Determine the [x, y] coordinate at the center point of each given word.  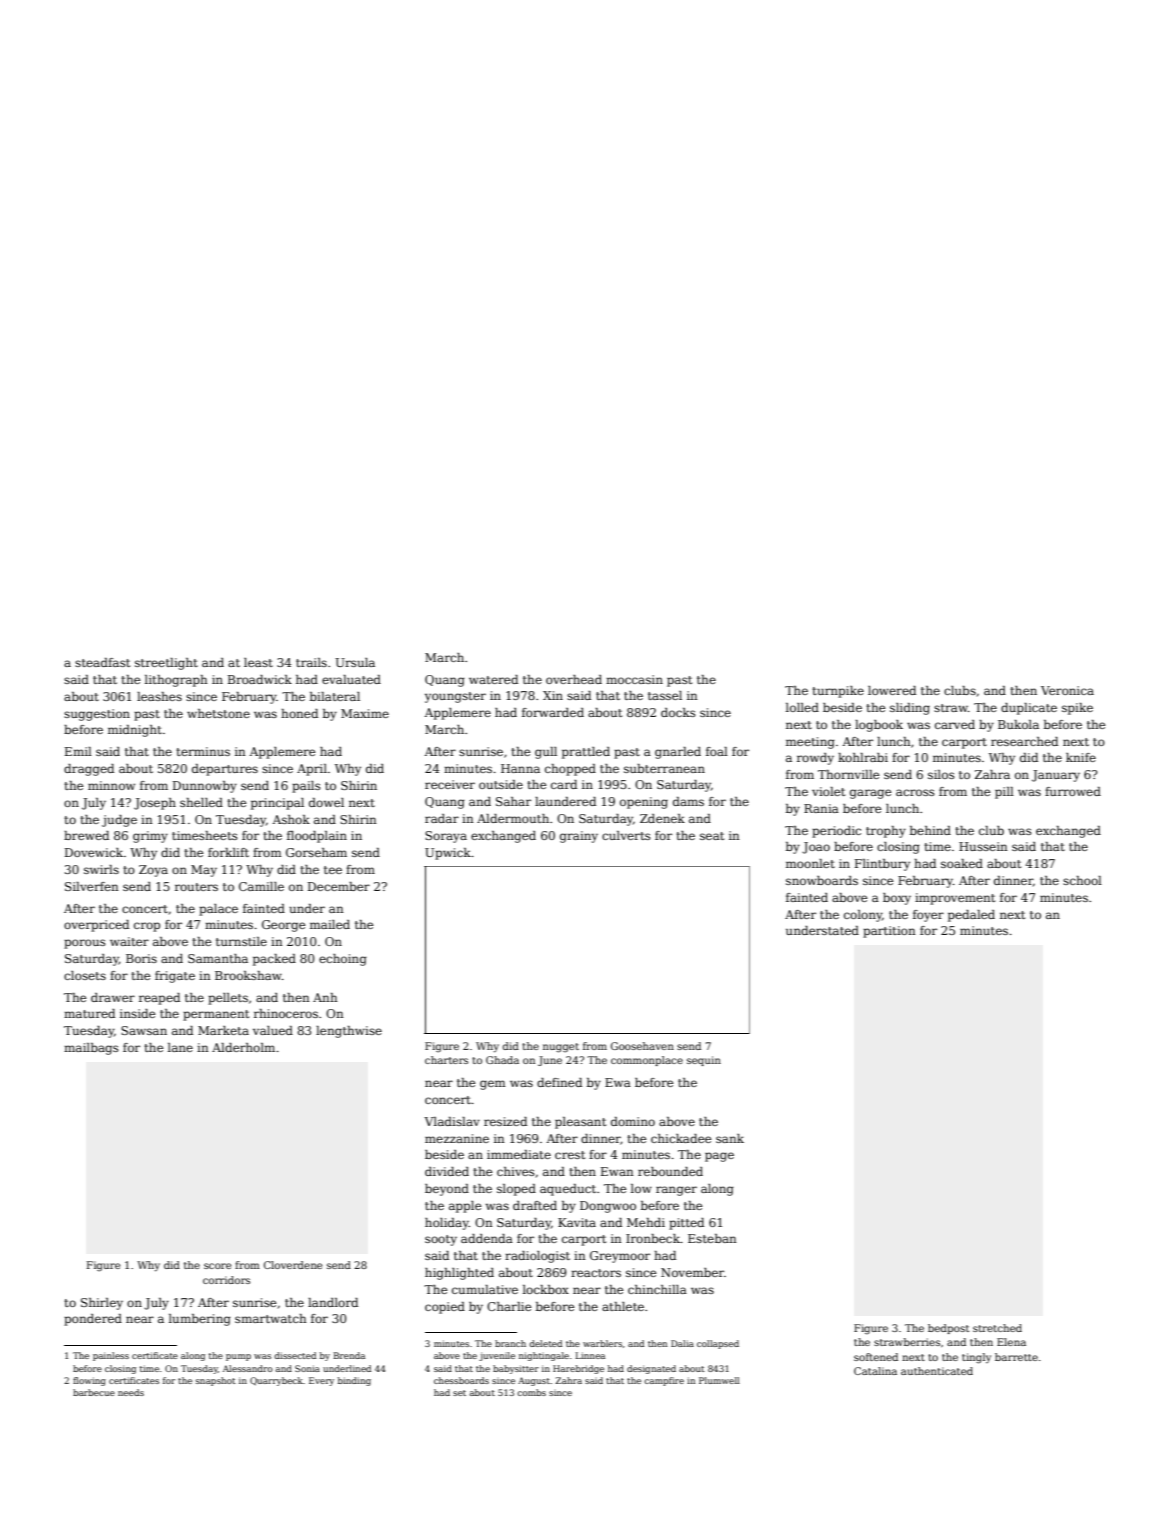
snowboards [822, 880]
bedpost [949, 1329]
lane [180, 1047]
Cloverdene [293, 1265]
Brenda [349, 1355]
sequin [704, 1061]
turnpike [838, 692]
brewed [86, 835]
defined [559, 1082]
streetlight [166, 664]
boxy [897, 899]
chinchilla [657, 1289]
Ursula [355, 662]
